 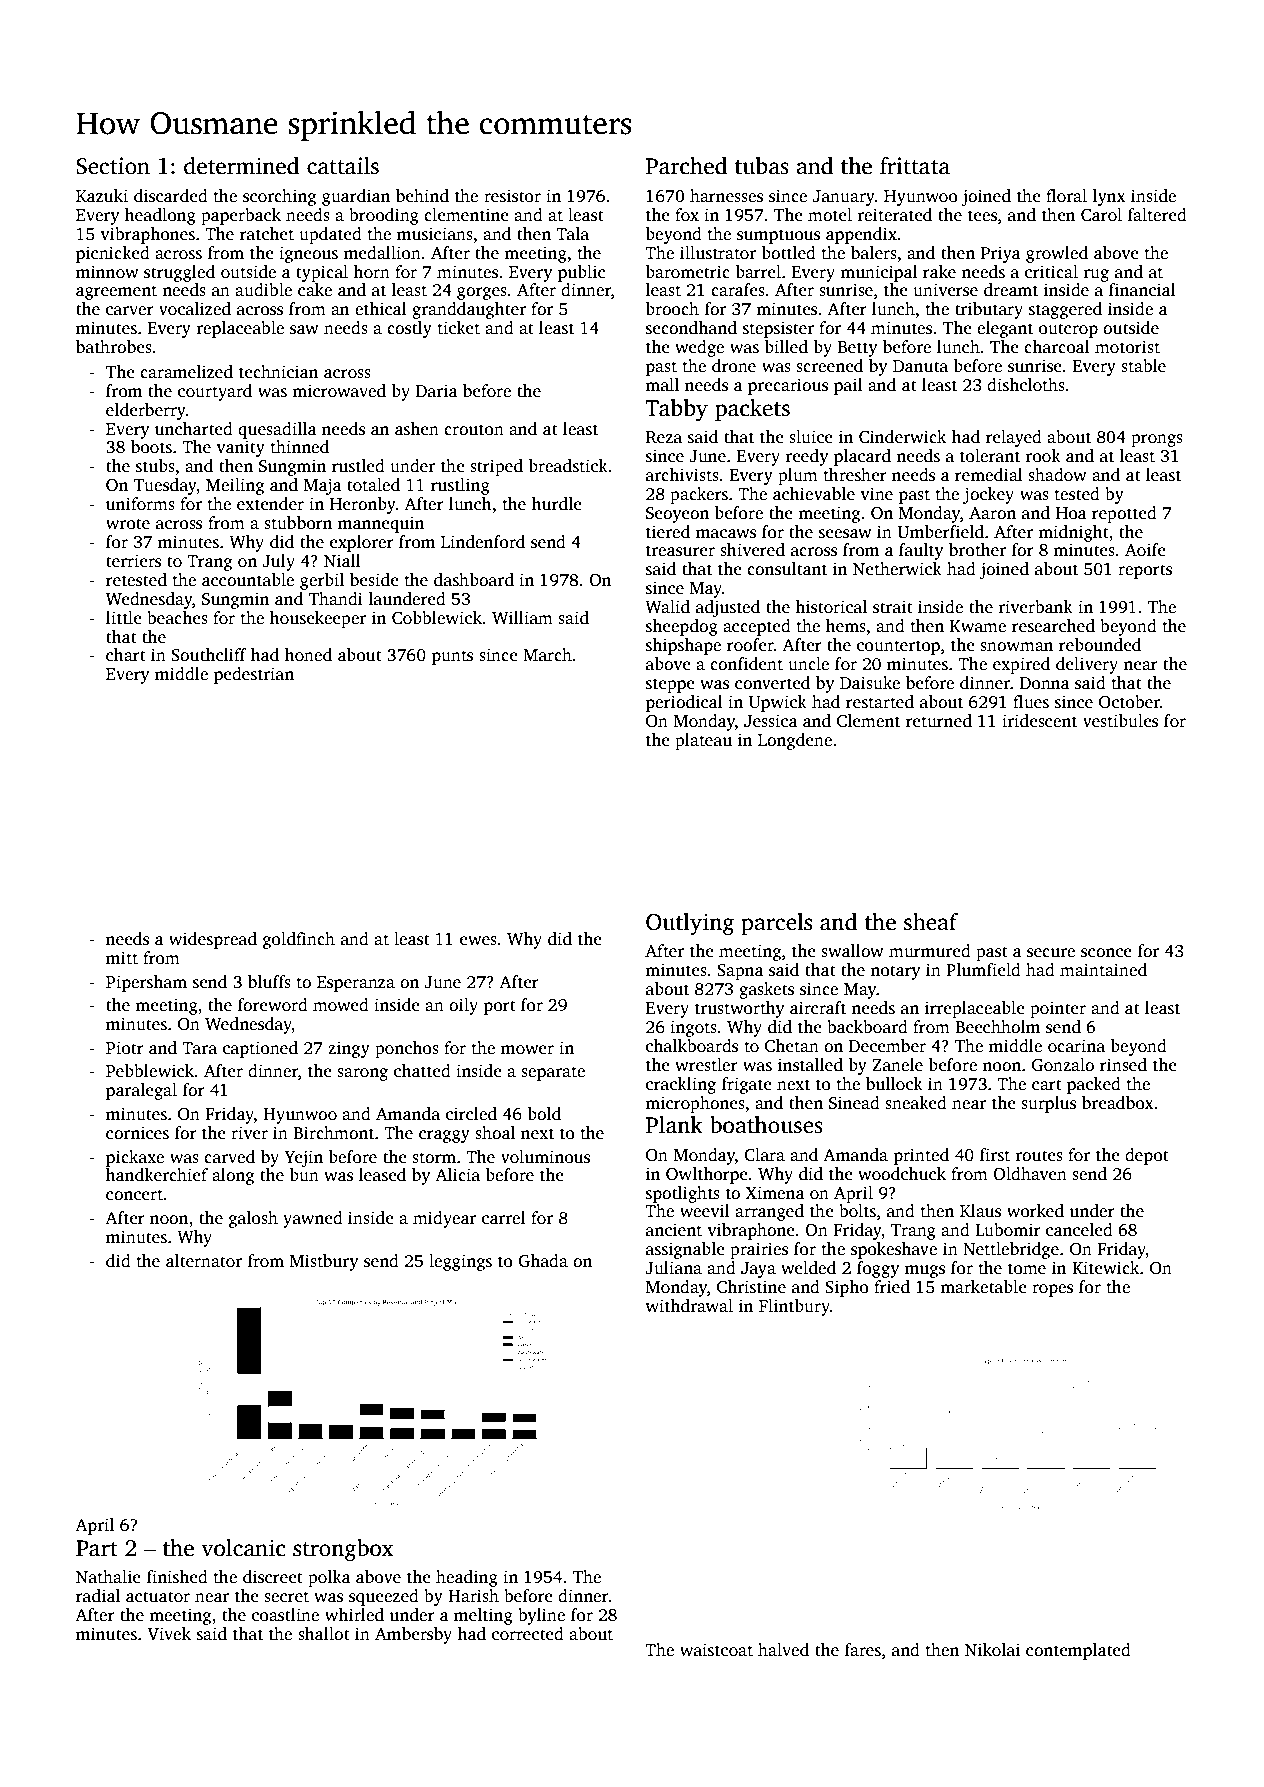 What do you see at coordinates (703, 741) in the image?
I see `plateau` at bounding box center [703, 741].
